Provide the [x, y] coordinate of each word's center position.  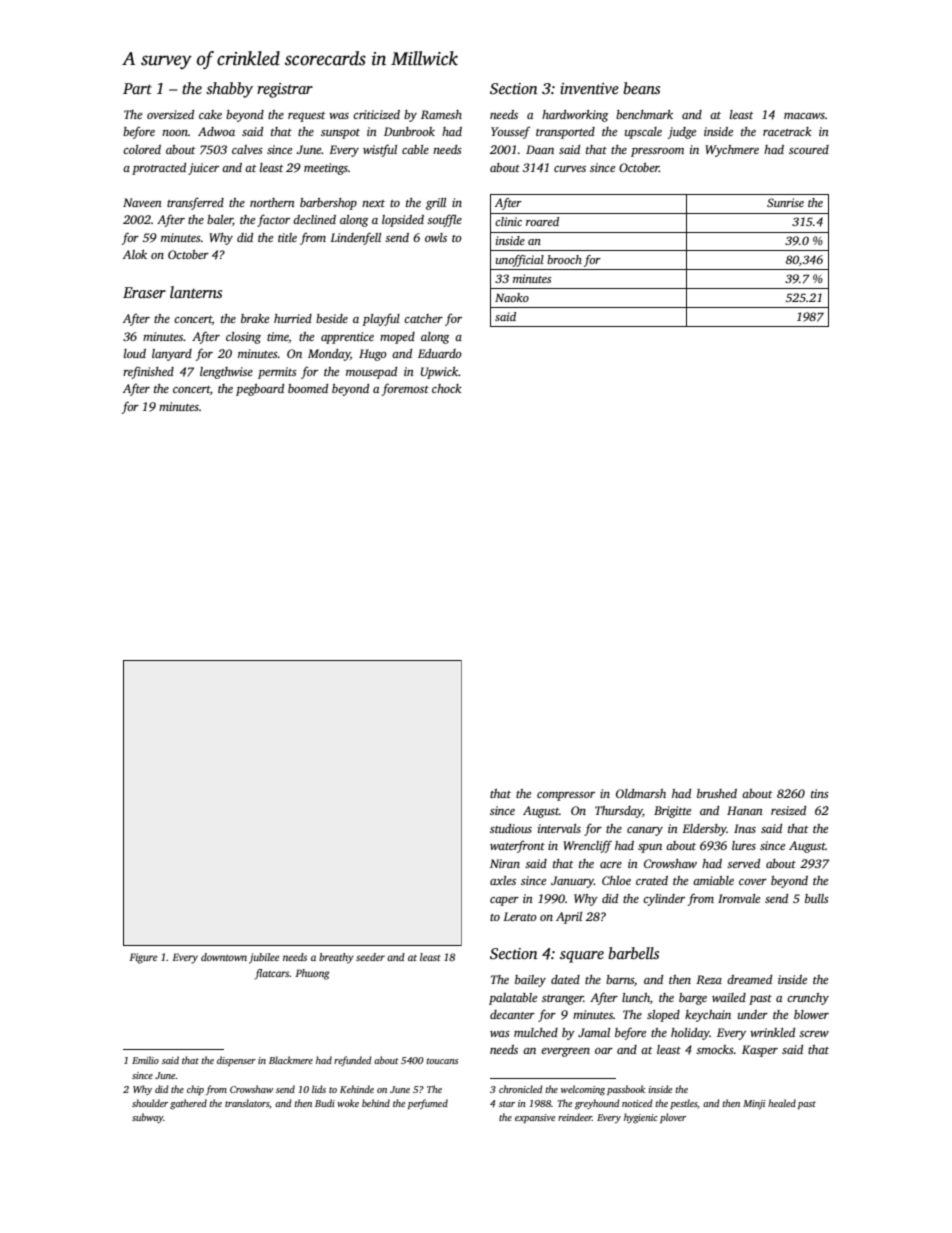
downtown [224, 957]
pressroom [657, 152]
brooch [564, 259]
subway [148, 1118]
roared [542, 221]
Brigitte [672, 812]
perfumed [428, 1104]
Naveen [142, 202]
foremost [405, 389]
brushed [717, 793]
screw [814, 1034]
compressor [566, 796]
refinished [148, 372]
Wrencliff [587, 846]
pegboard [260, 390]
